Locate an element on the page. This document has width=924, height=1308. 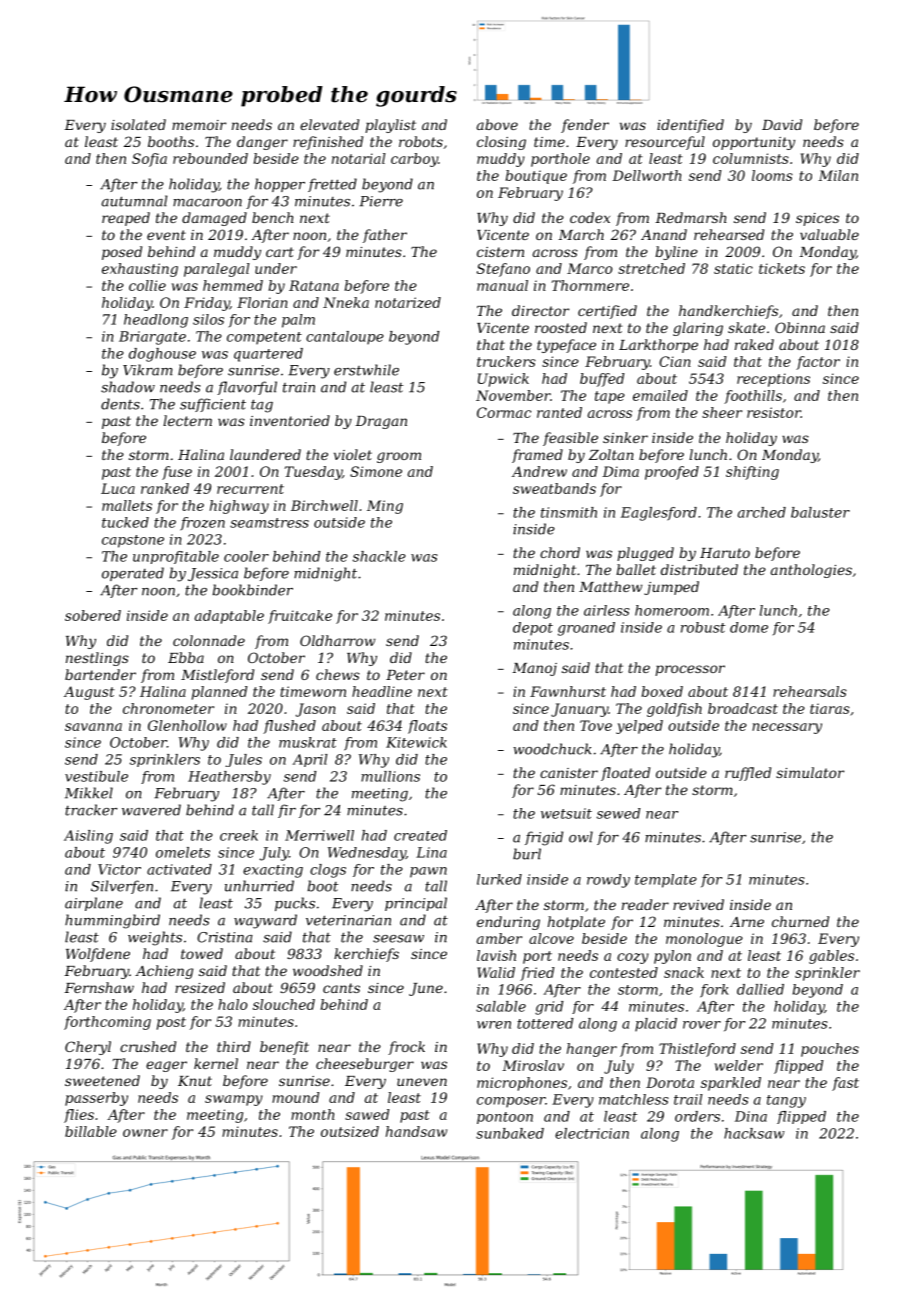
valuable is located at coordinates (829, 234).
